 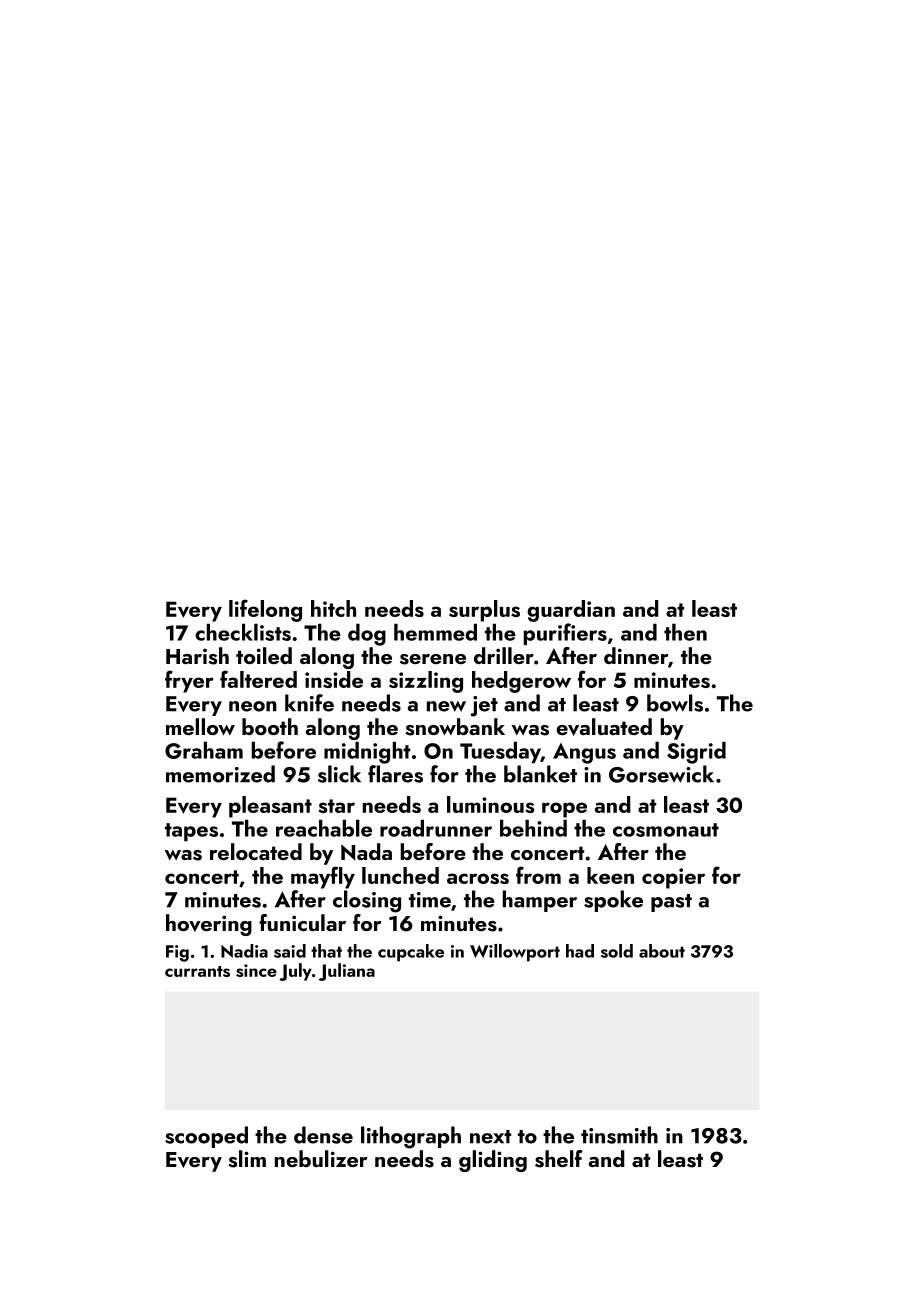 I want to click on past, so click(x=671, y=903).
